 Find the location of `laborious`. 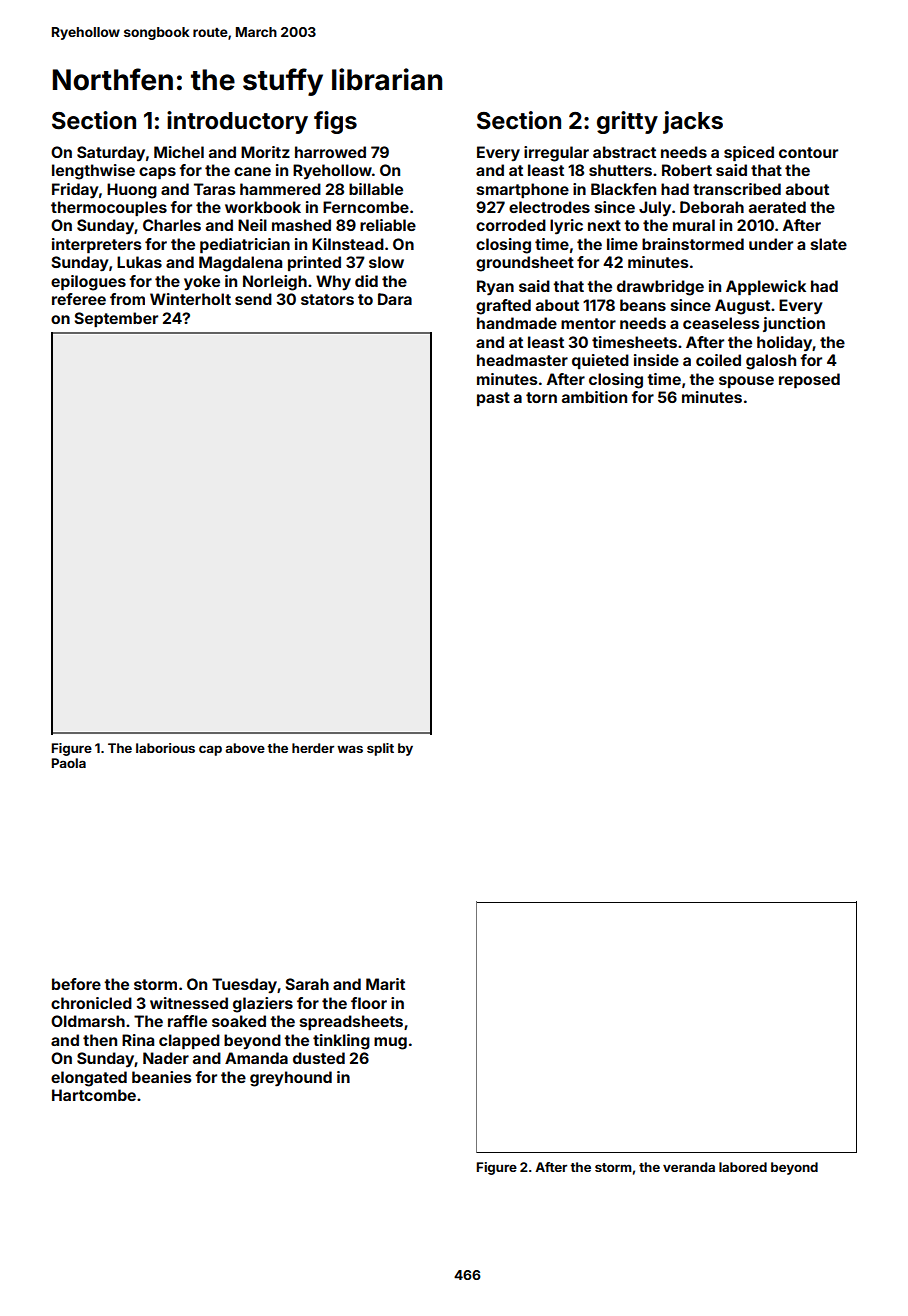

laborious is located at coordinates (165, 748).
